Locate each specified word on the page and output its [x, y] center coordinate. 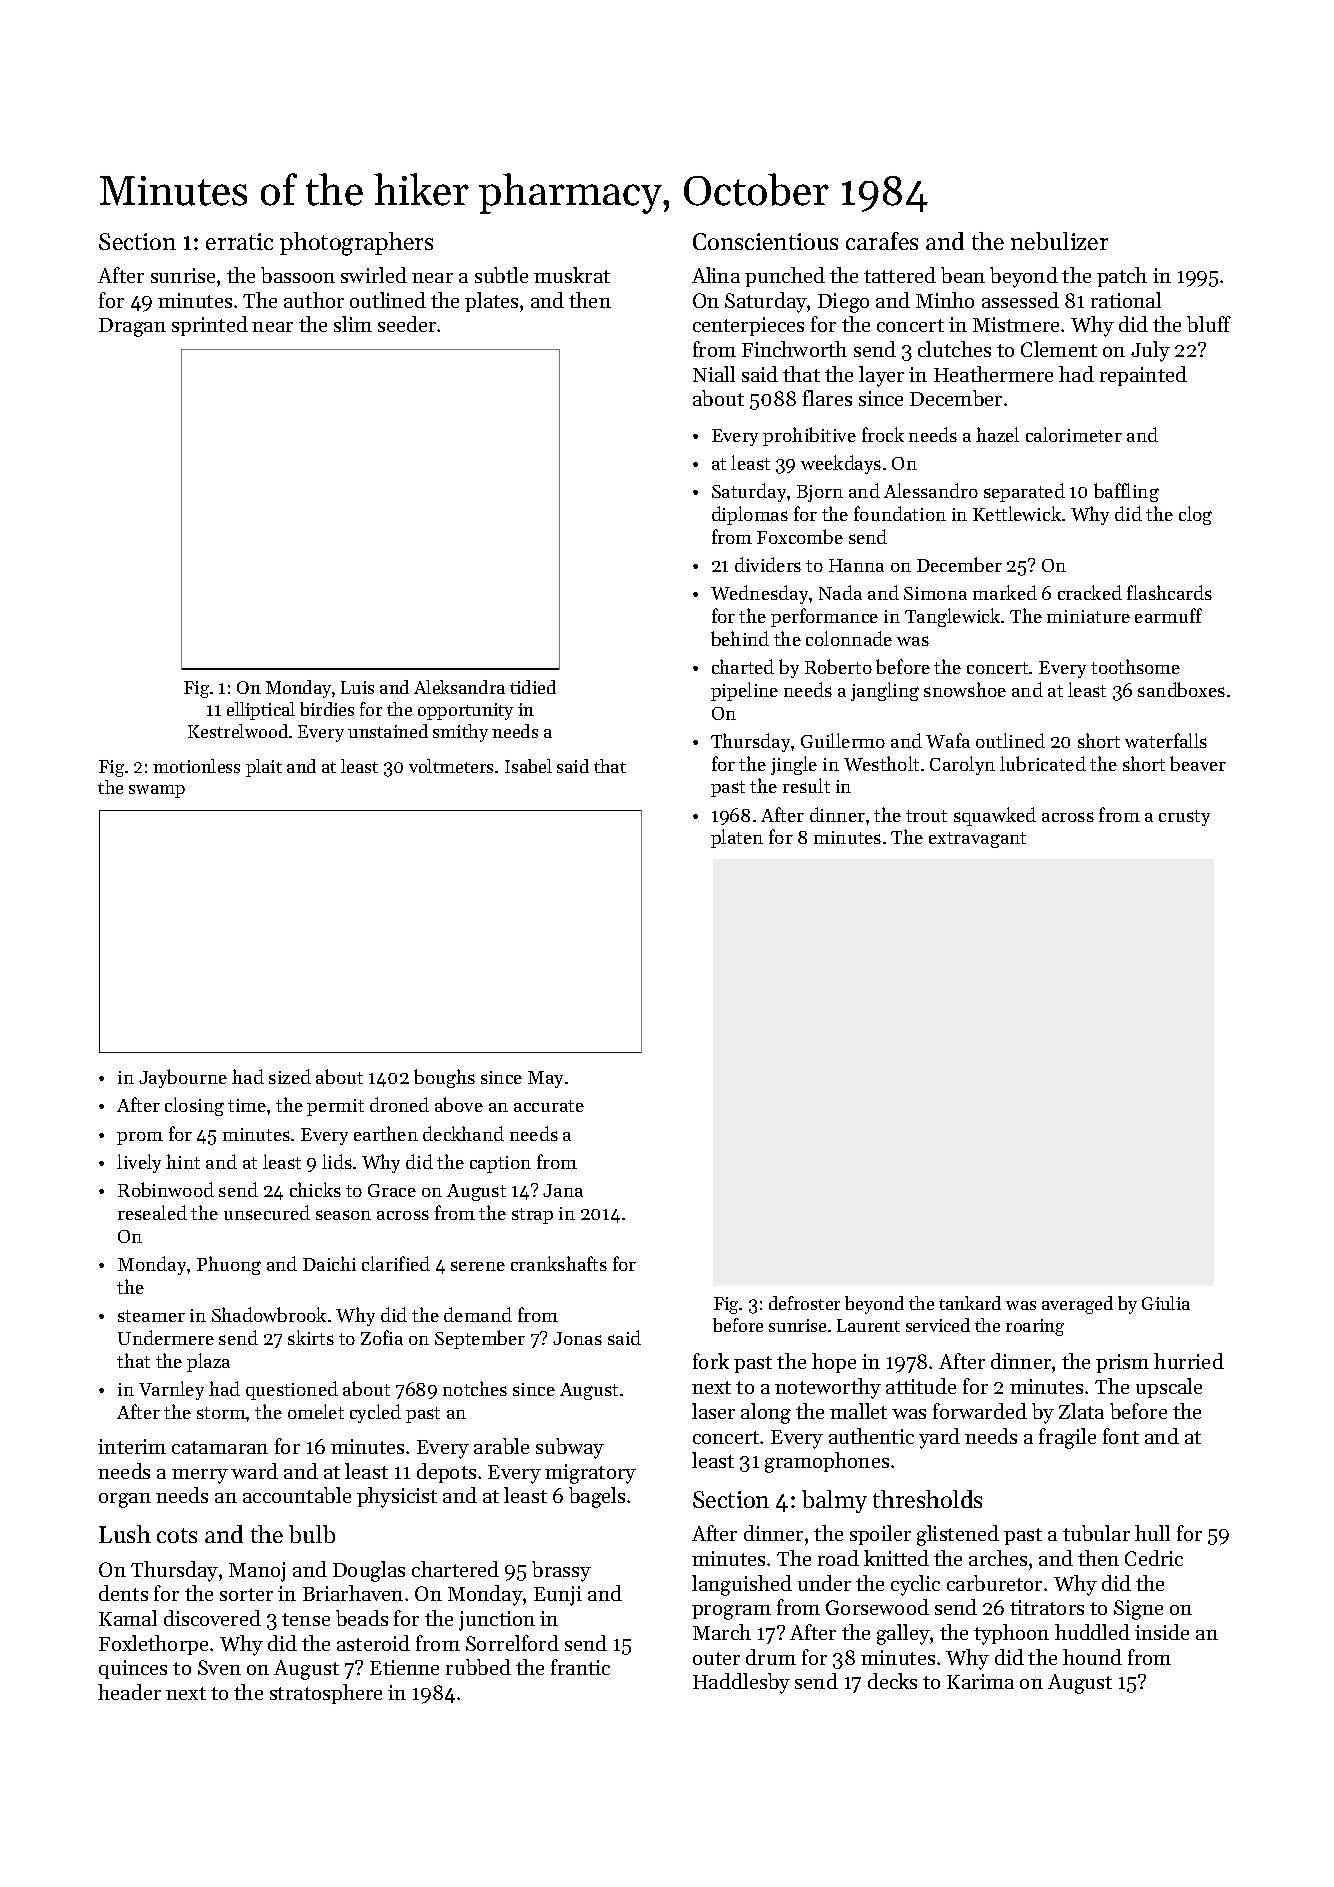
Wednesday [759, 594]
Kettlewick [1017, 513]
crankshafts [559, 1263]
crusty [1184, 818]
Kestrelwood [238, 731]
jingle [794, 765]
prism [1122, 1363]
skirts [311, 1337]
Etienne [404, 1667]
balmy [834, 1501]
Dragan [132, 327]
